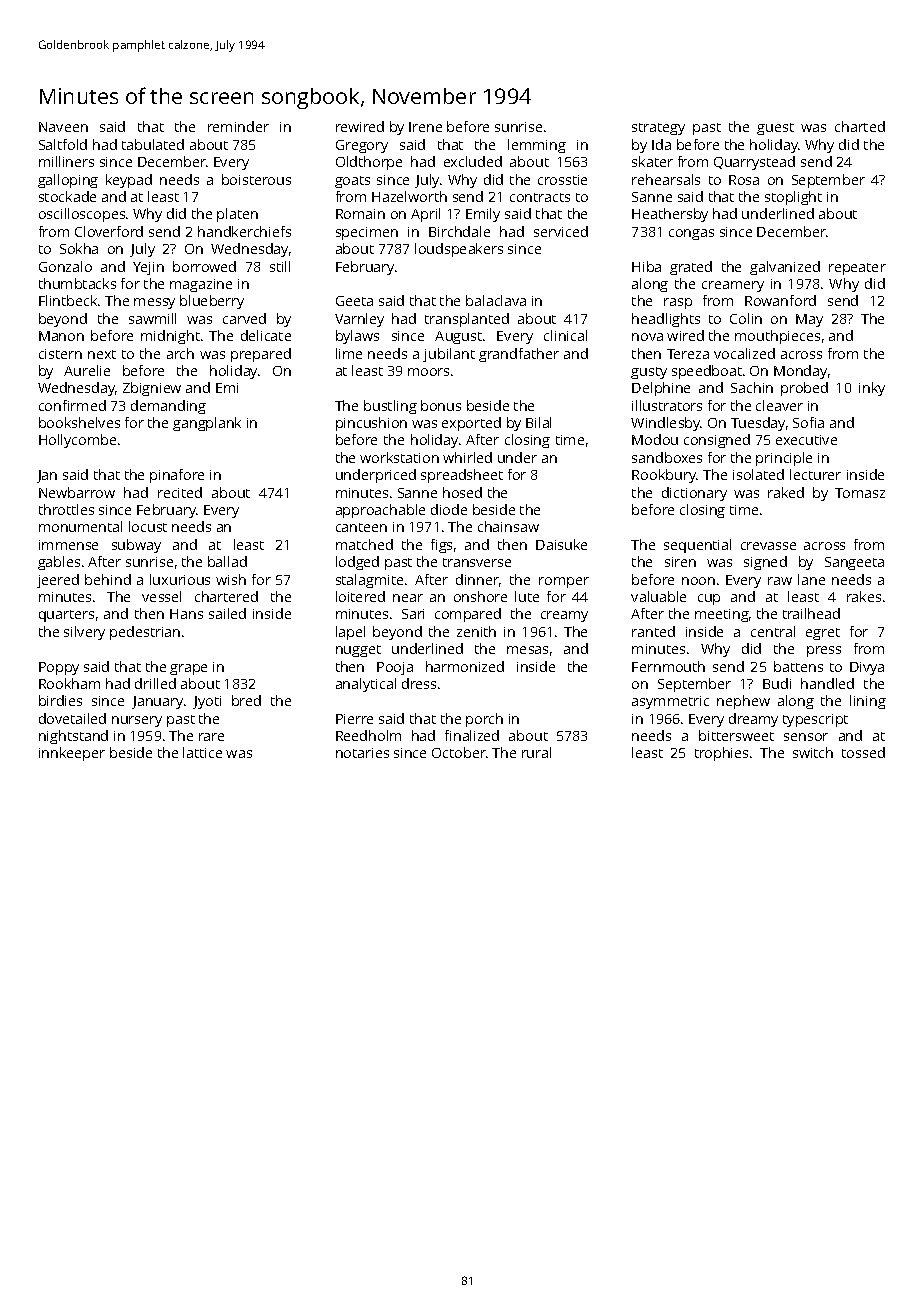 This screenshot has width=924, height=1308. Describe the element at coordinates (77, 492) in the screenshot. I see `Newbarrow` at that location.
